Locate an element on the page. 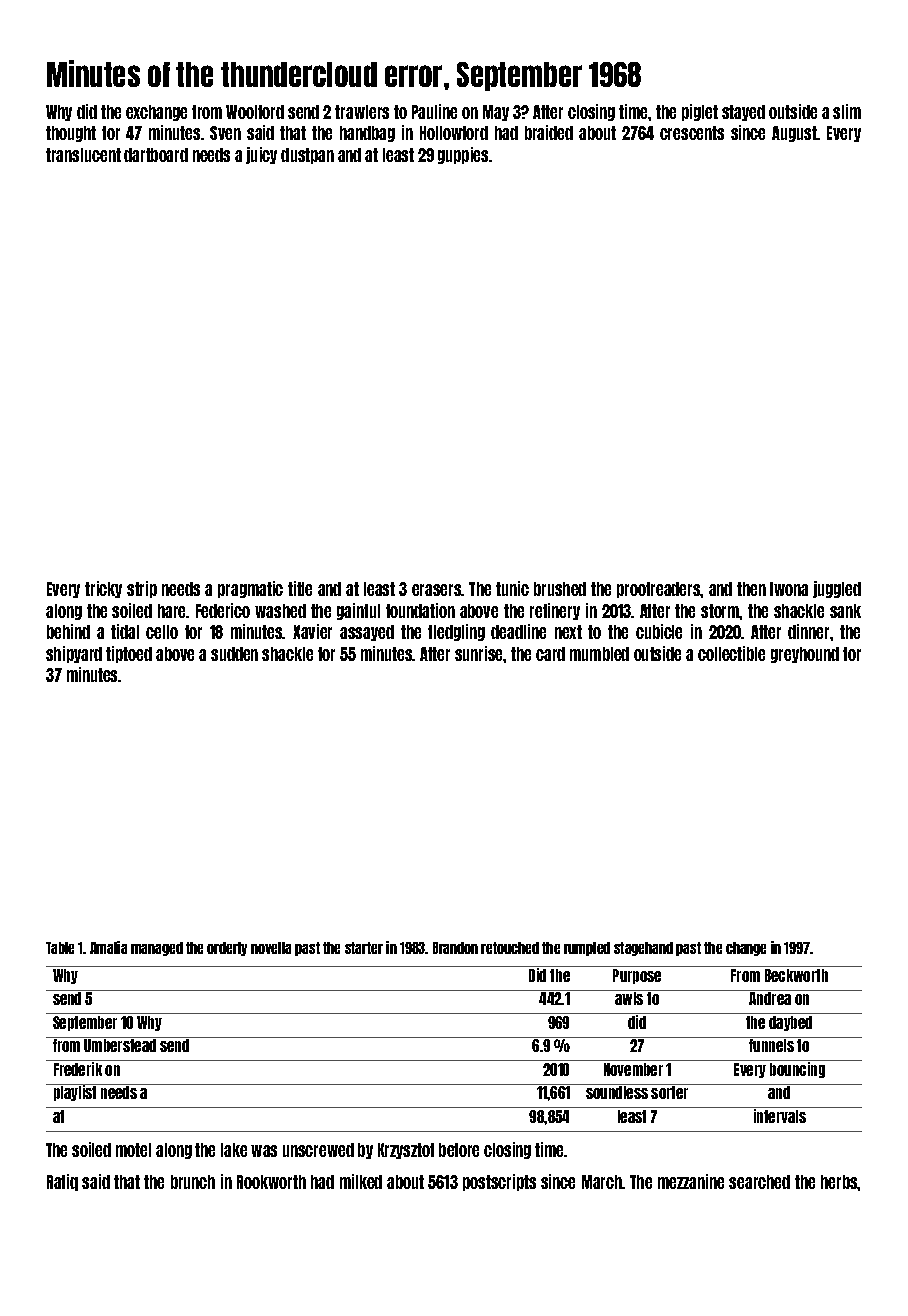 The width and height of the document is (908, 1316). March is located at coordinates (602, 1182).
